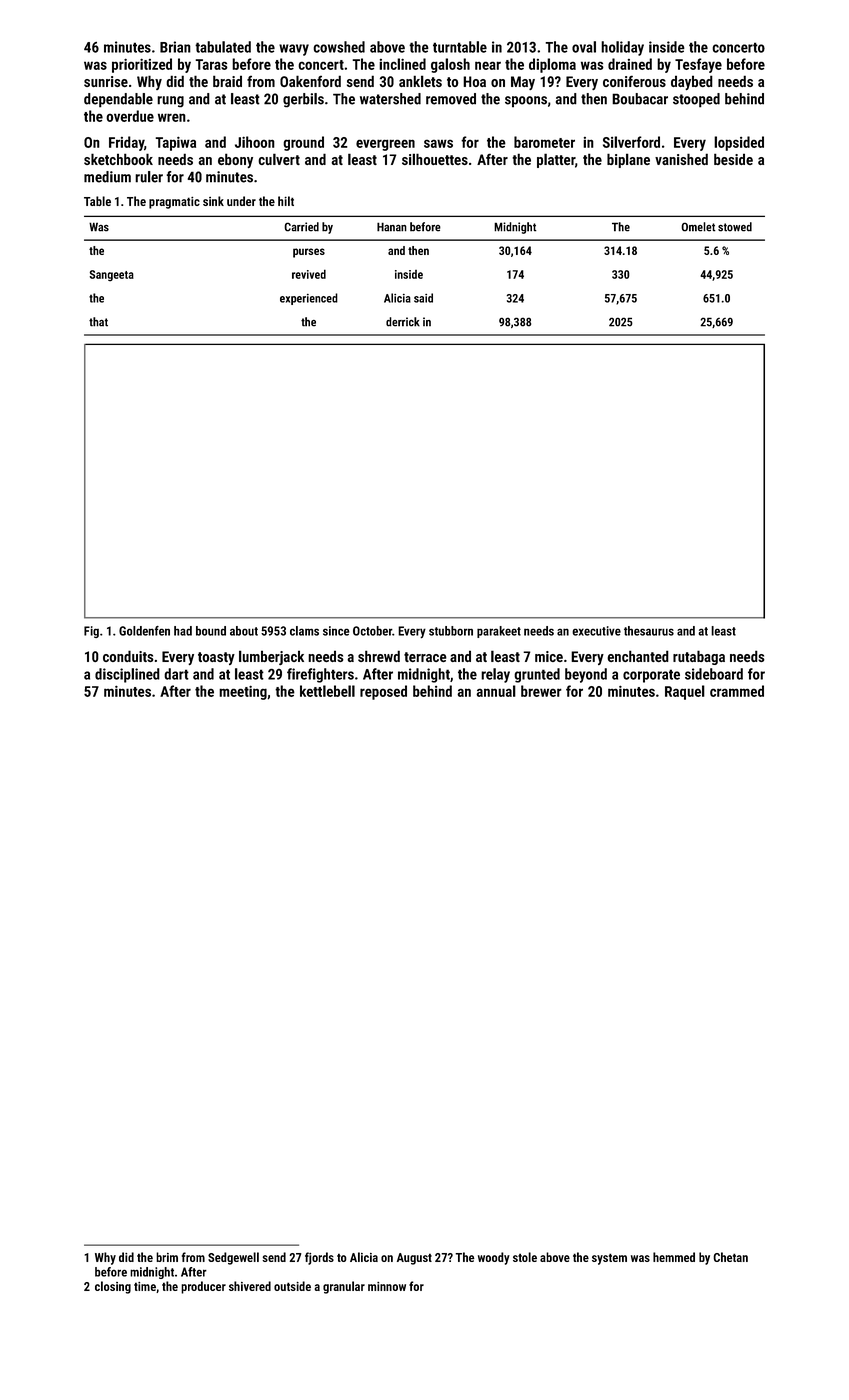 This screenshot has width=849, height=1400. Describe the element at coordinates (309, 299) in the screenshot. I see `experienced` at that location.
